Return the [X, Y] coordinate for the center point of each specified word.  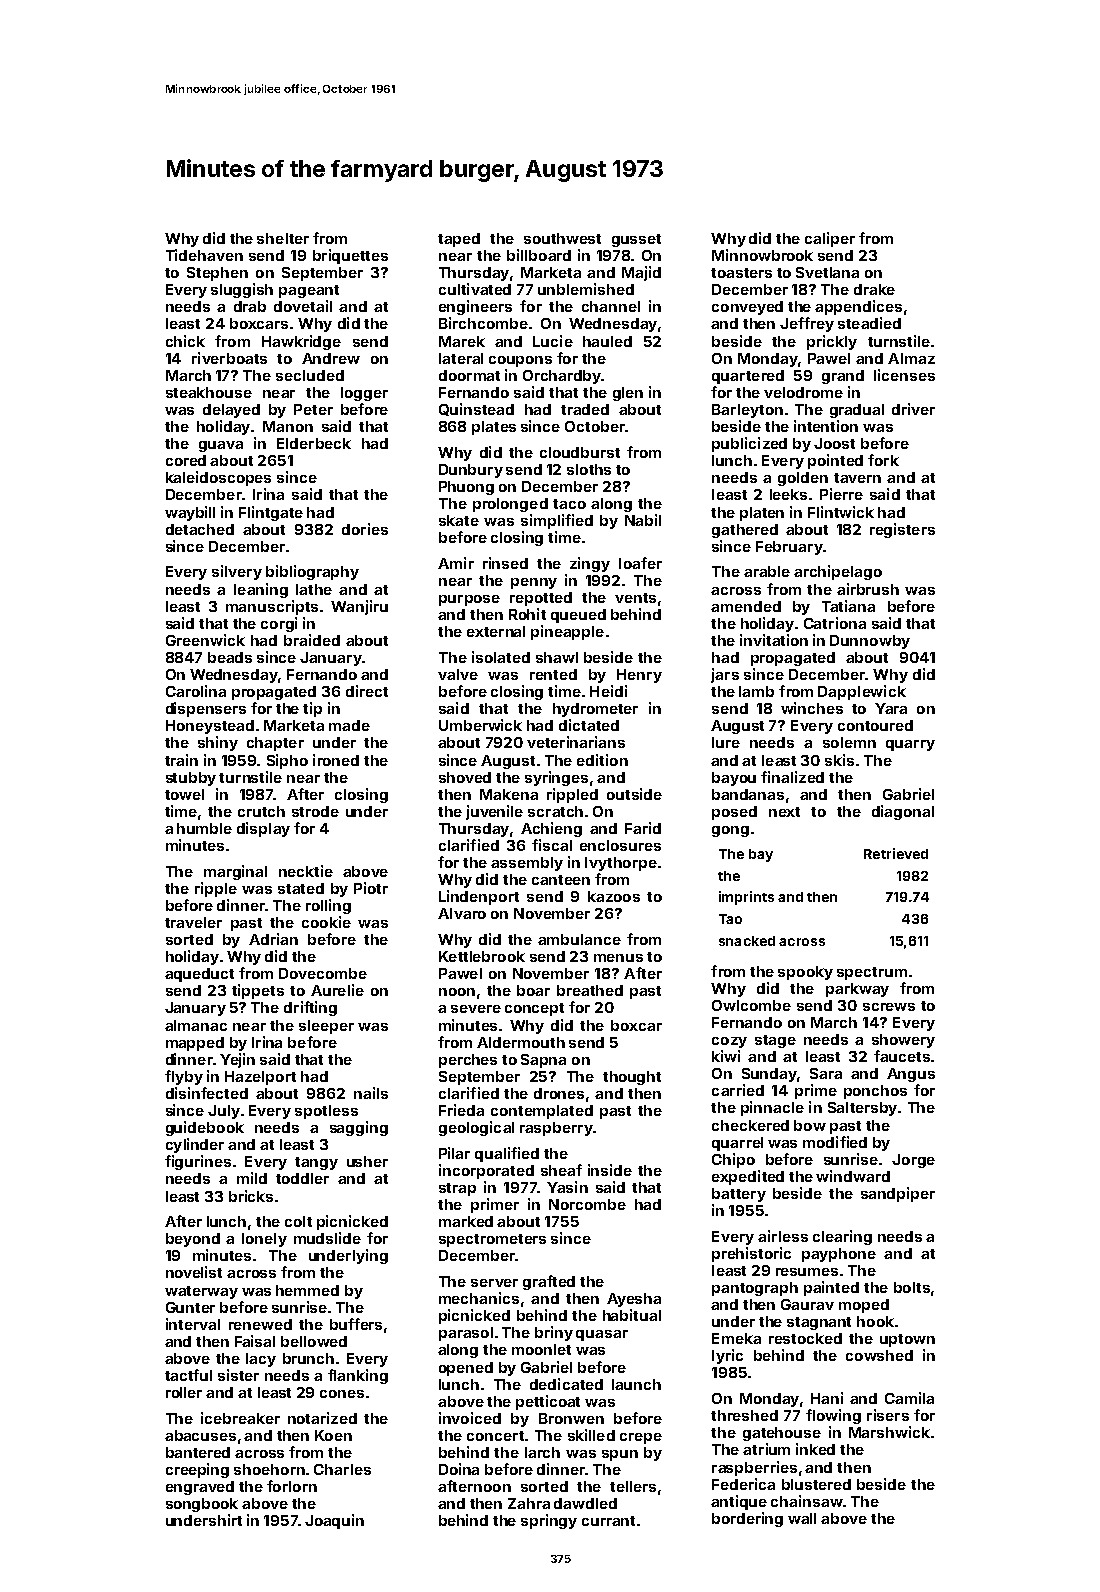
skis [839, 760]
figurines [198, 1162]
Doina [459, 1469]
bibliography [312, 572]
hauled [607, 341]
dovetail [303, 306]
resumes [807, 1272]
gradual [857, 411]
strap [457, 1189]
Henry [639, 676]
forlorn [292, 1486]
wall [802, 1518]
